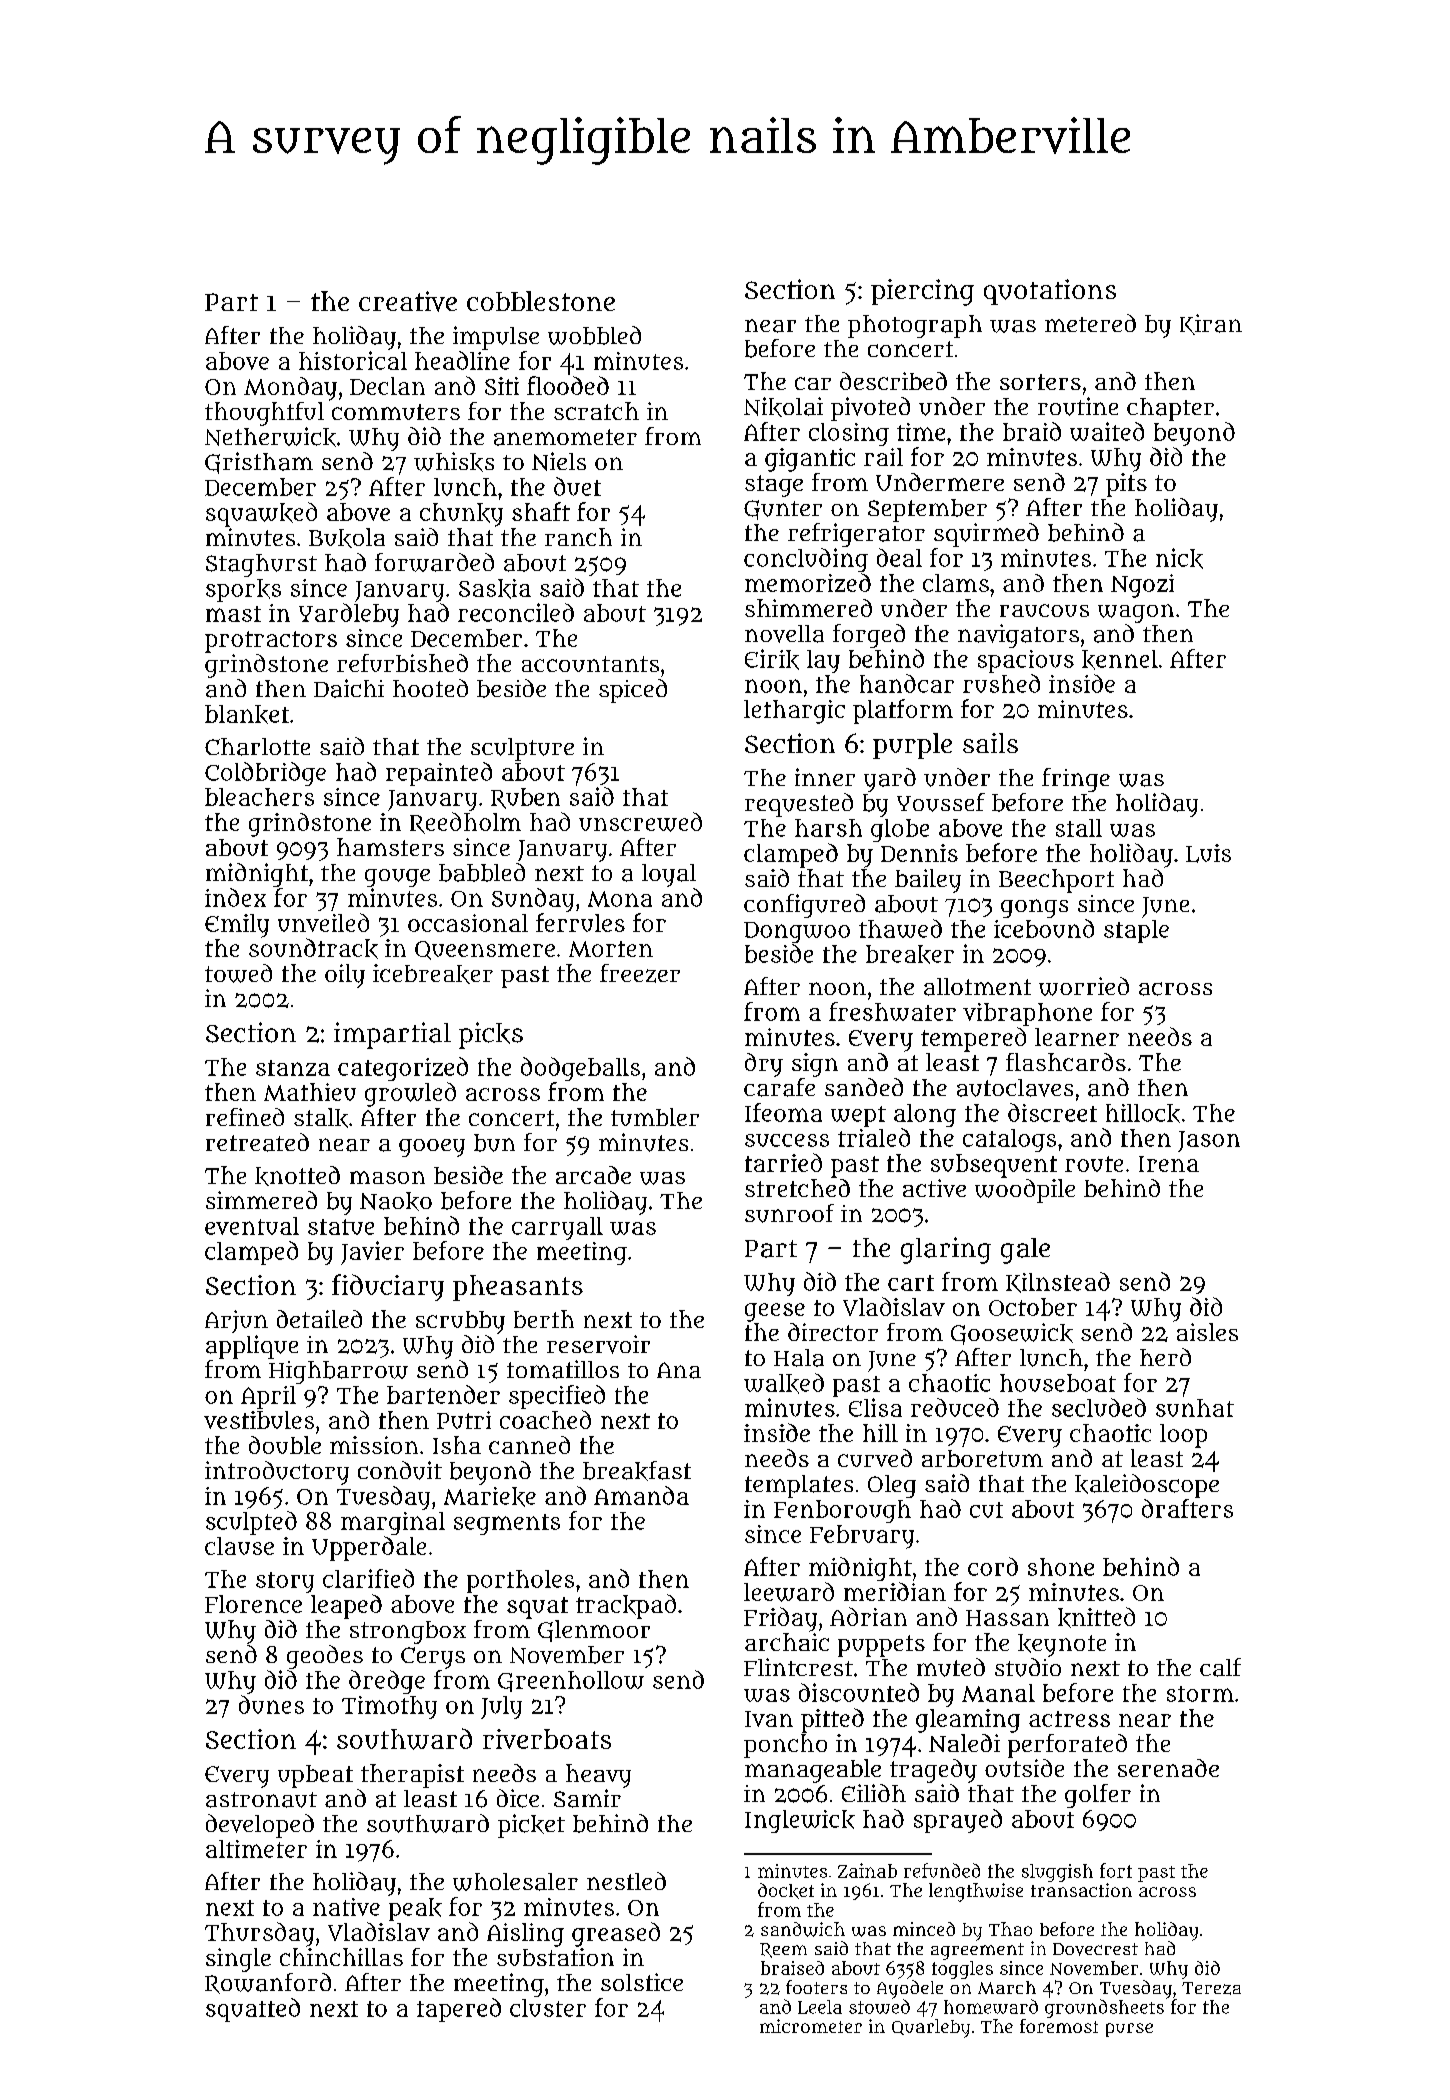 The width and height of the screenshot is (1450, 2100). Describe the element at coordinates (964, 1743) in the screenshot. I see `Naledi` at that location.
